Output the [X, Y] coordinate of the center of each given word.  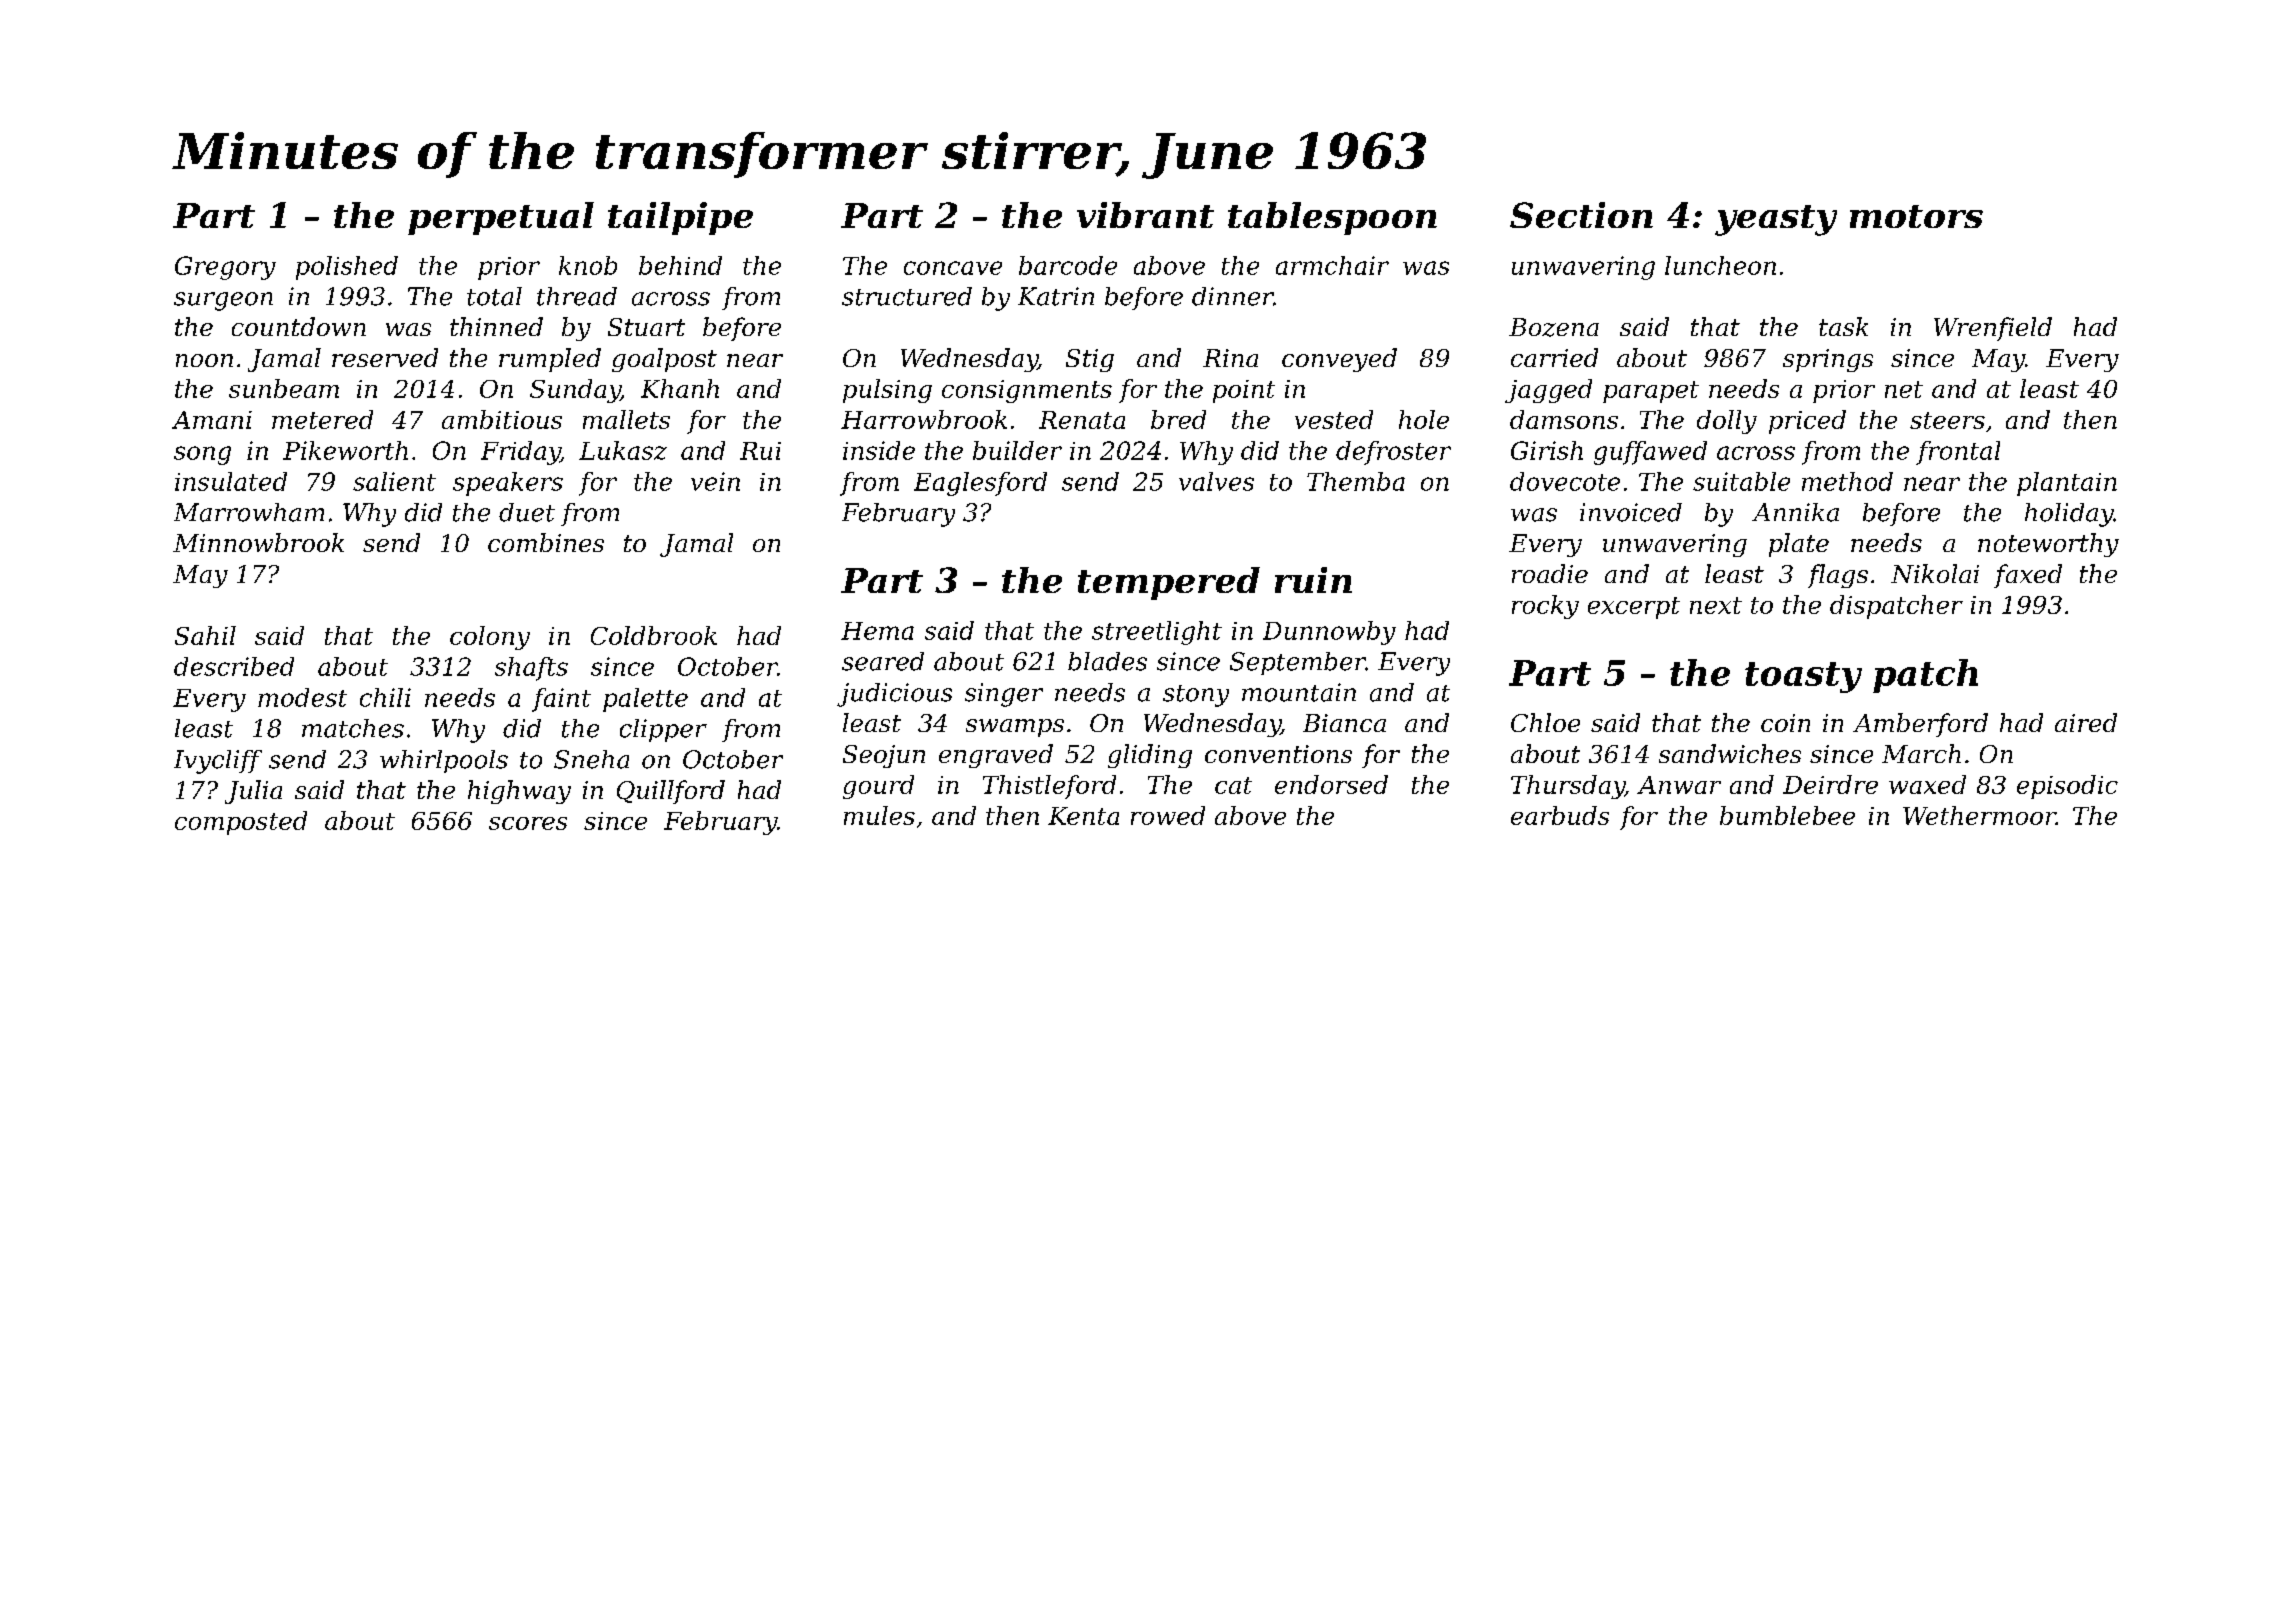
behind [680, 265]
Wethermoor [1979, 815]
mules [879, 815]
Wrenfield [1993, 329]
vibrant [1145, 215]
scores [528, 823]
